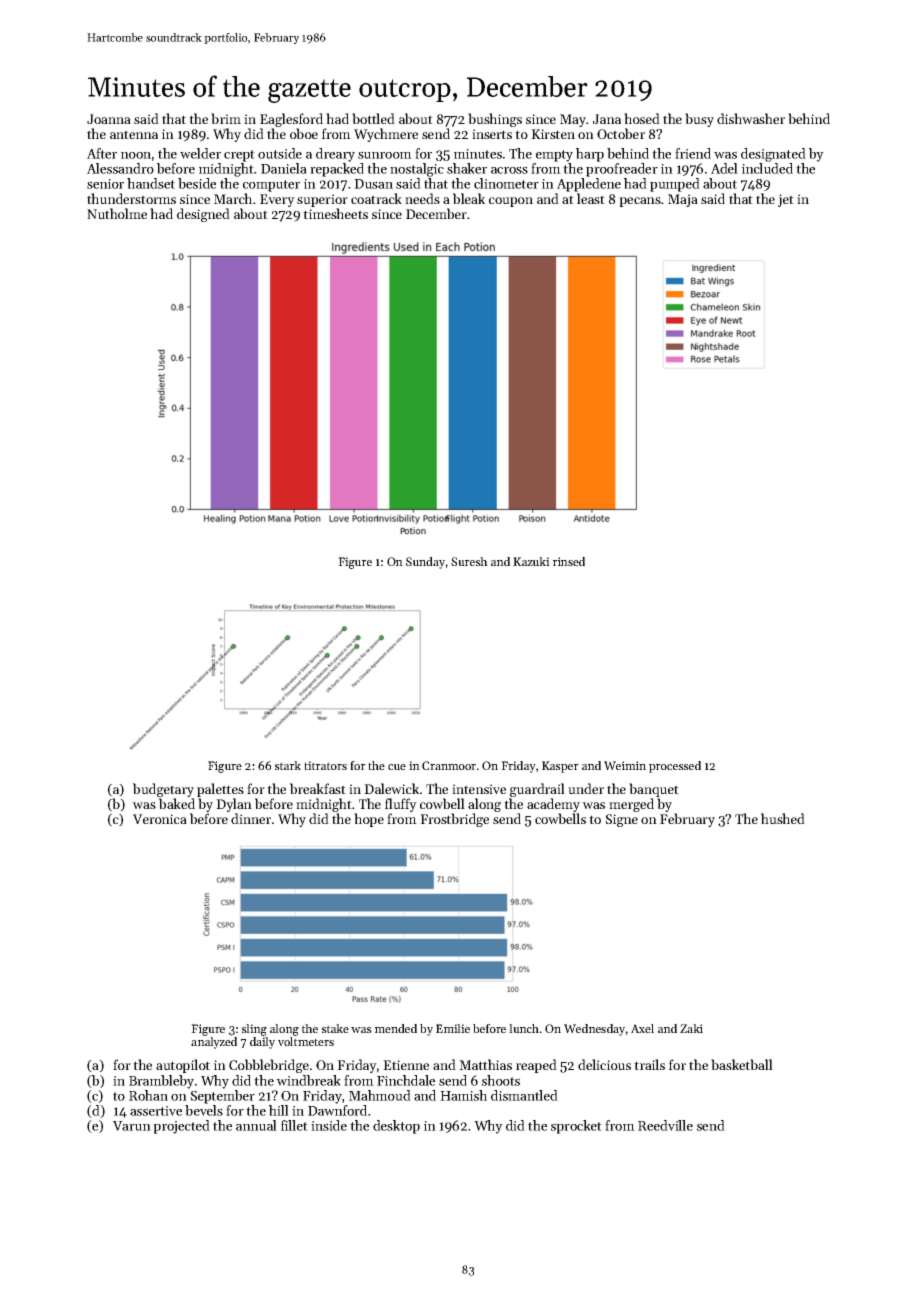 The width and height of the screenshot is (924, 1308). What do you see at coordinates (288, 765) in the screenshot?
I see `stark` at bounding box center [288, 765].
